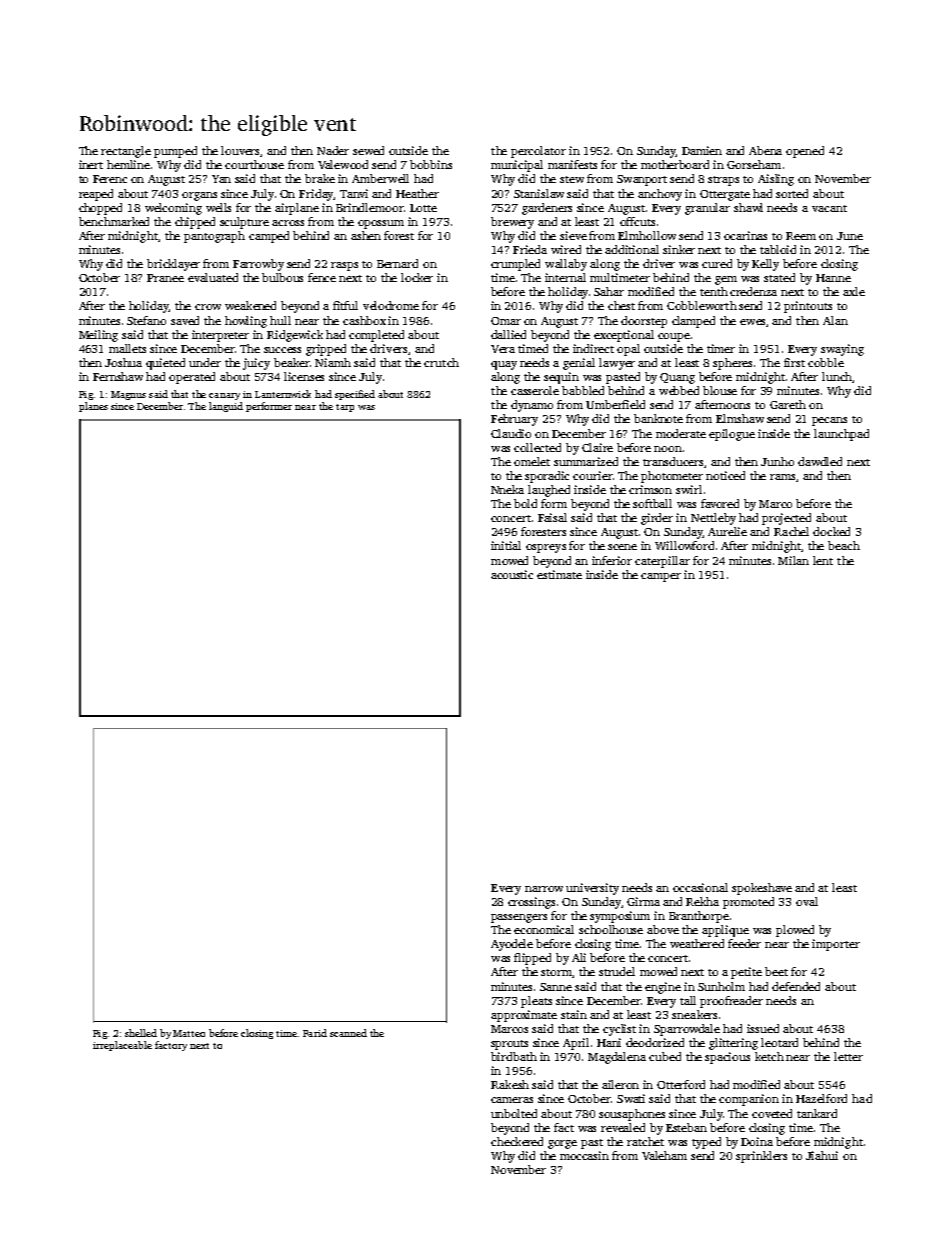 This image has width=952, height=1233. Describe the element at coordinates (779, 277) in the image. I see `stated` at that location.
